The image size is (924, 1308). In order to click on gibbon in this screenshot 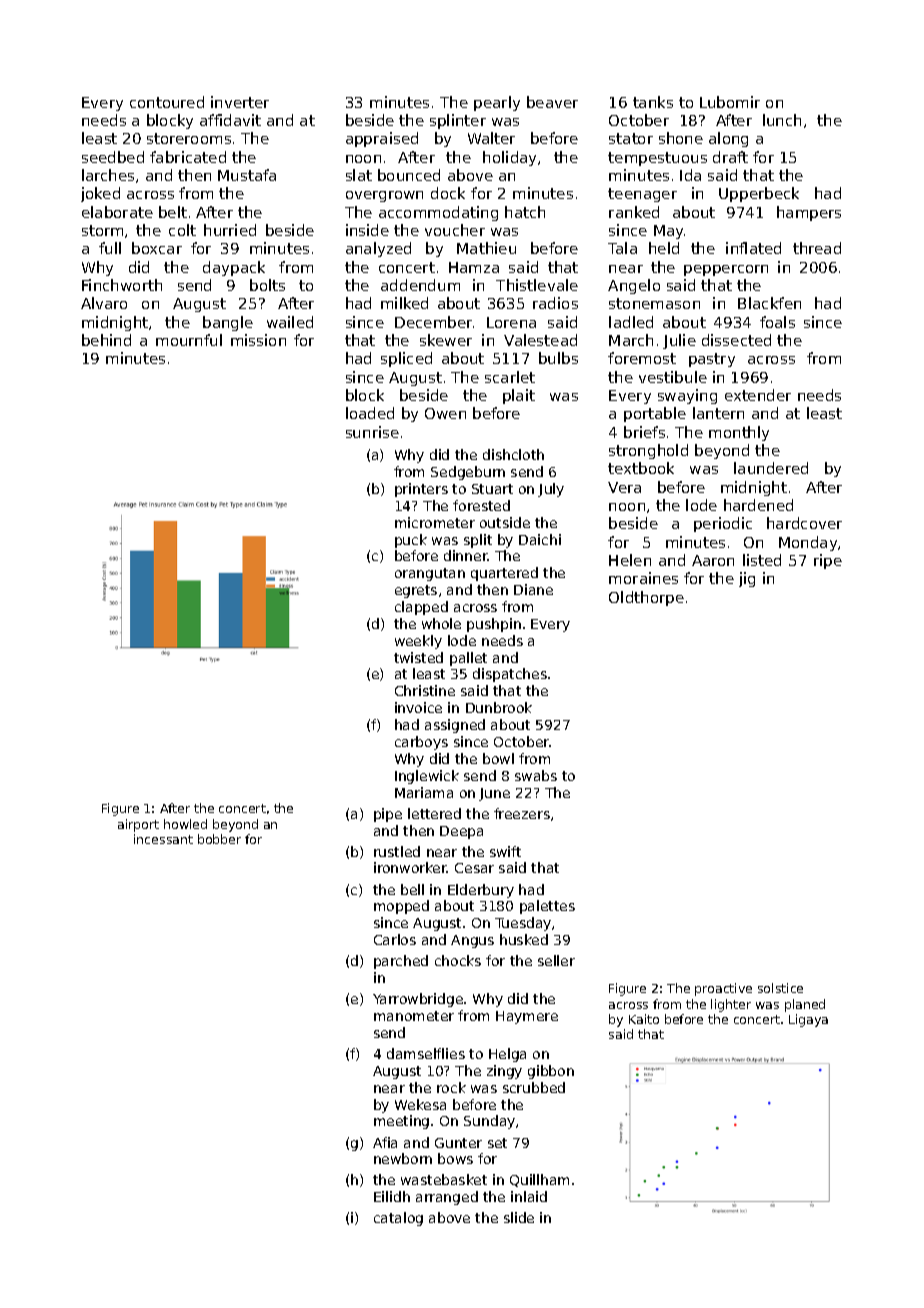, I will do `click(551, 1072)`.
